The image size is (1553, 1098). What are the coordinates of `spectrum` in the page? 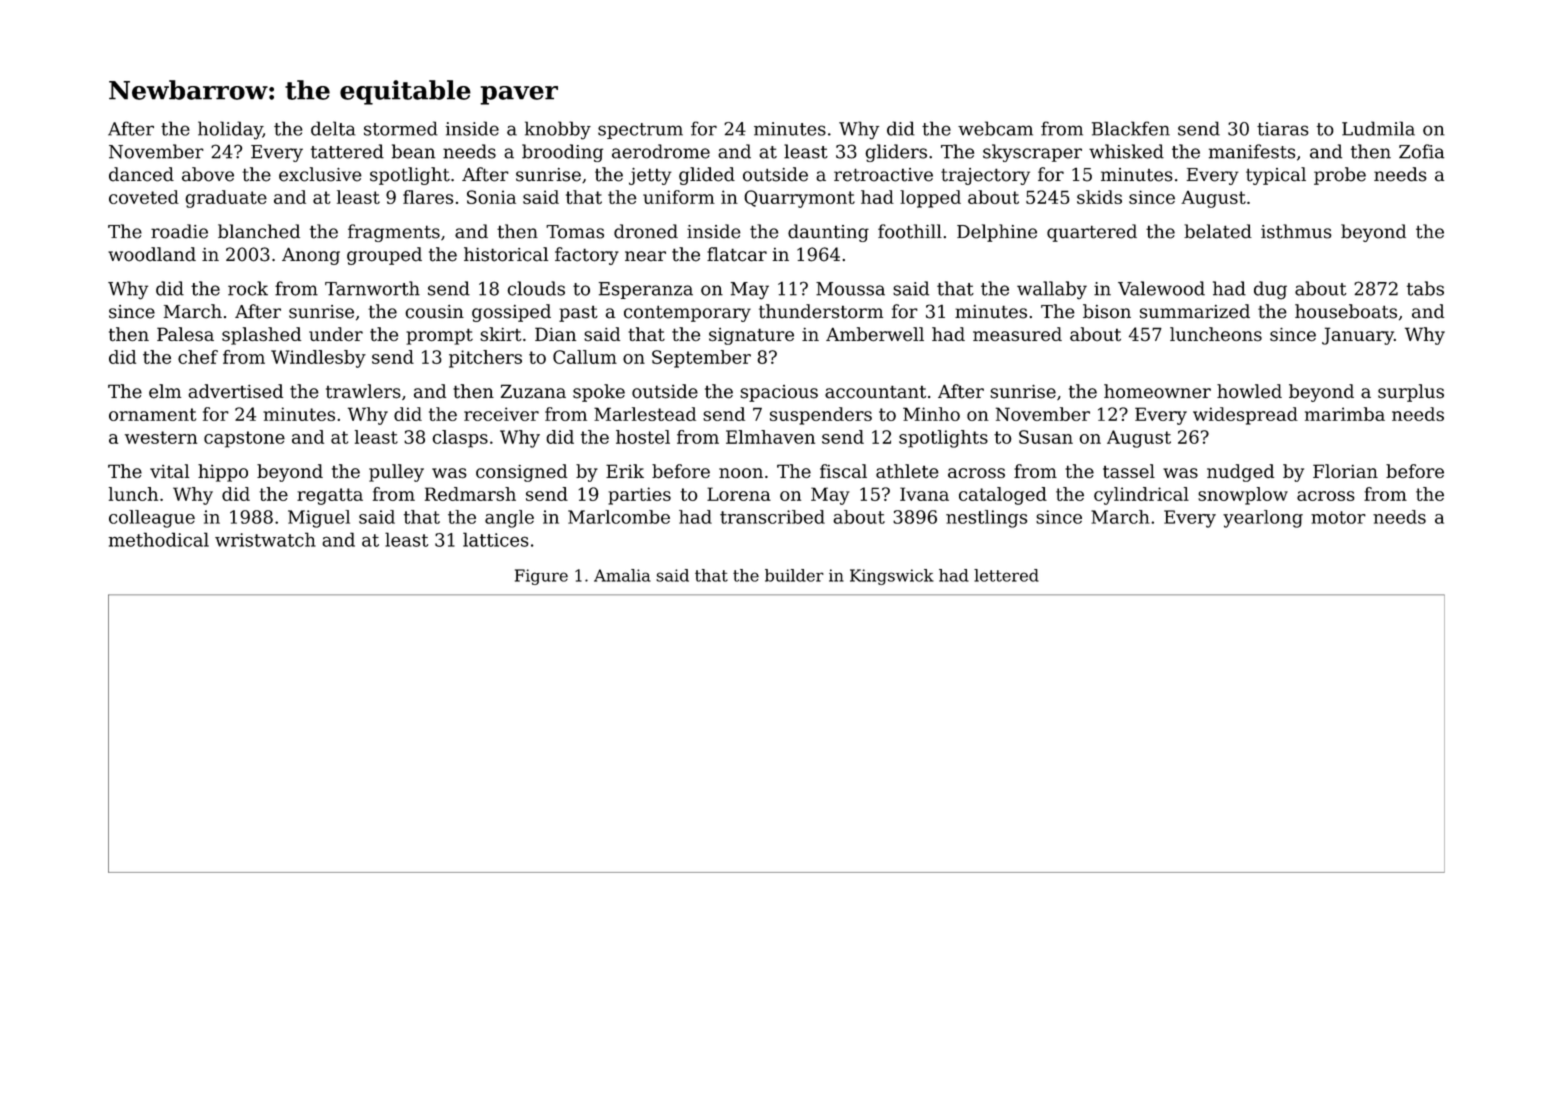 It's located at (640, 131).
